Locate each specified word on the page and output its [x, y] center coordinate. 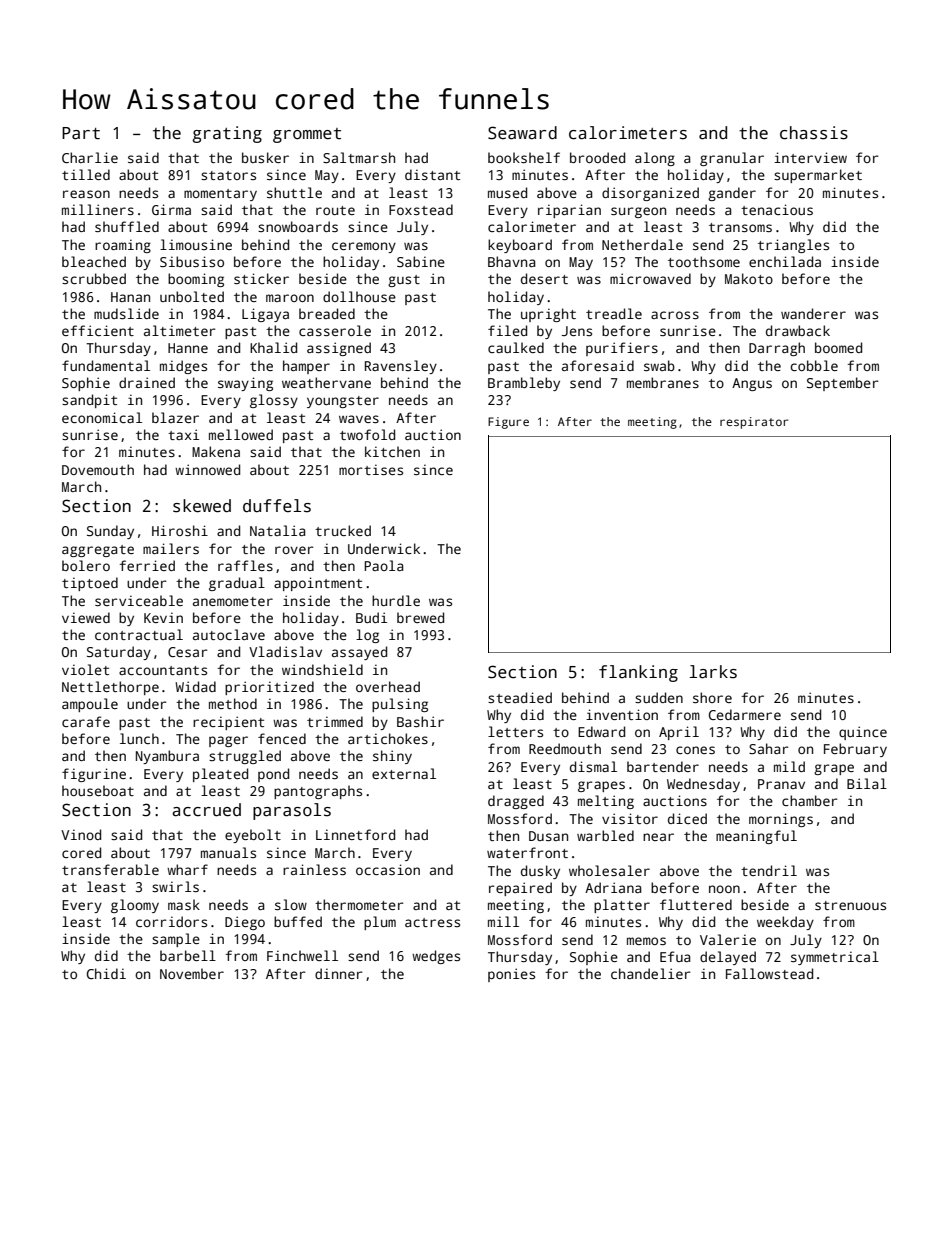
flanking [638, 673]
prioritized [269, 688]
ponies [511, 975]
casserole [335, 330]
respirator [754, 423]
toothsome [704, 261]
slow [291, 904]
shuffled [127, 226]
